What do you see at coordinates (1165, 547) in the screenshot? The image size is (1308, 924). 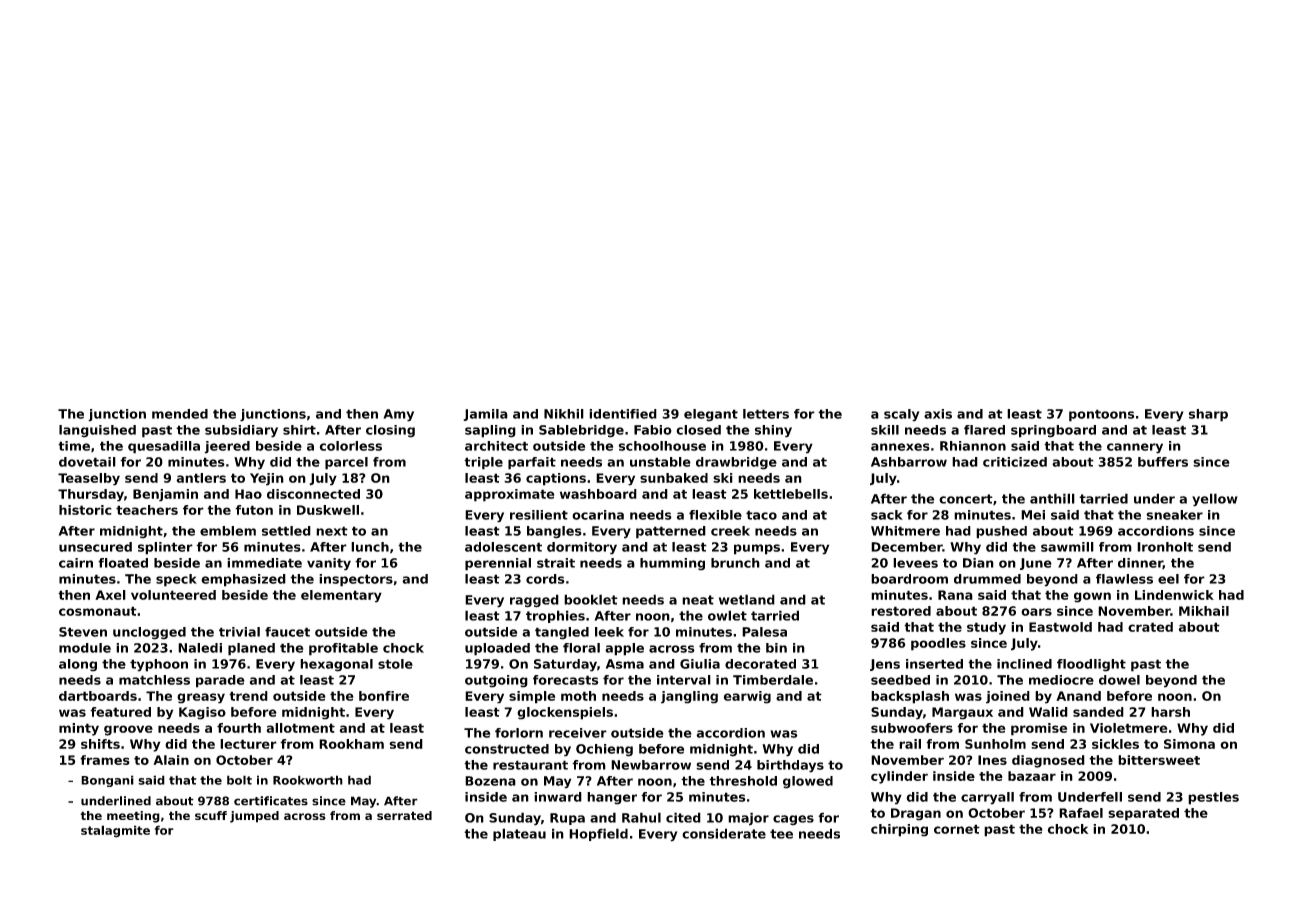 I see `Ironholt` at bounding box center [1165, 547].
